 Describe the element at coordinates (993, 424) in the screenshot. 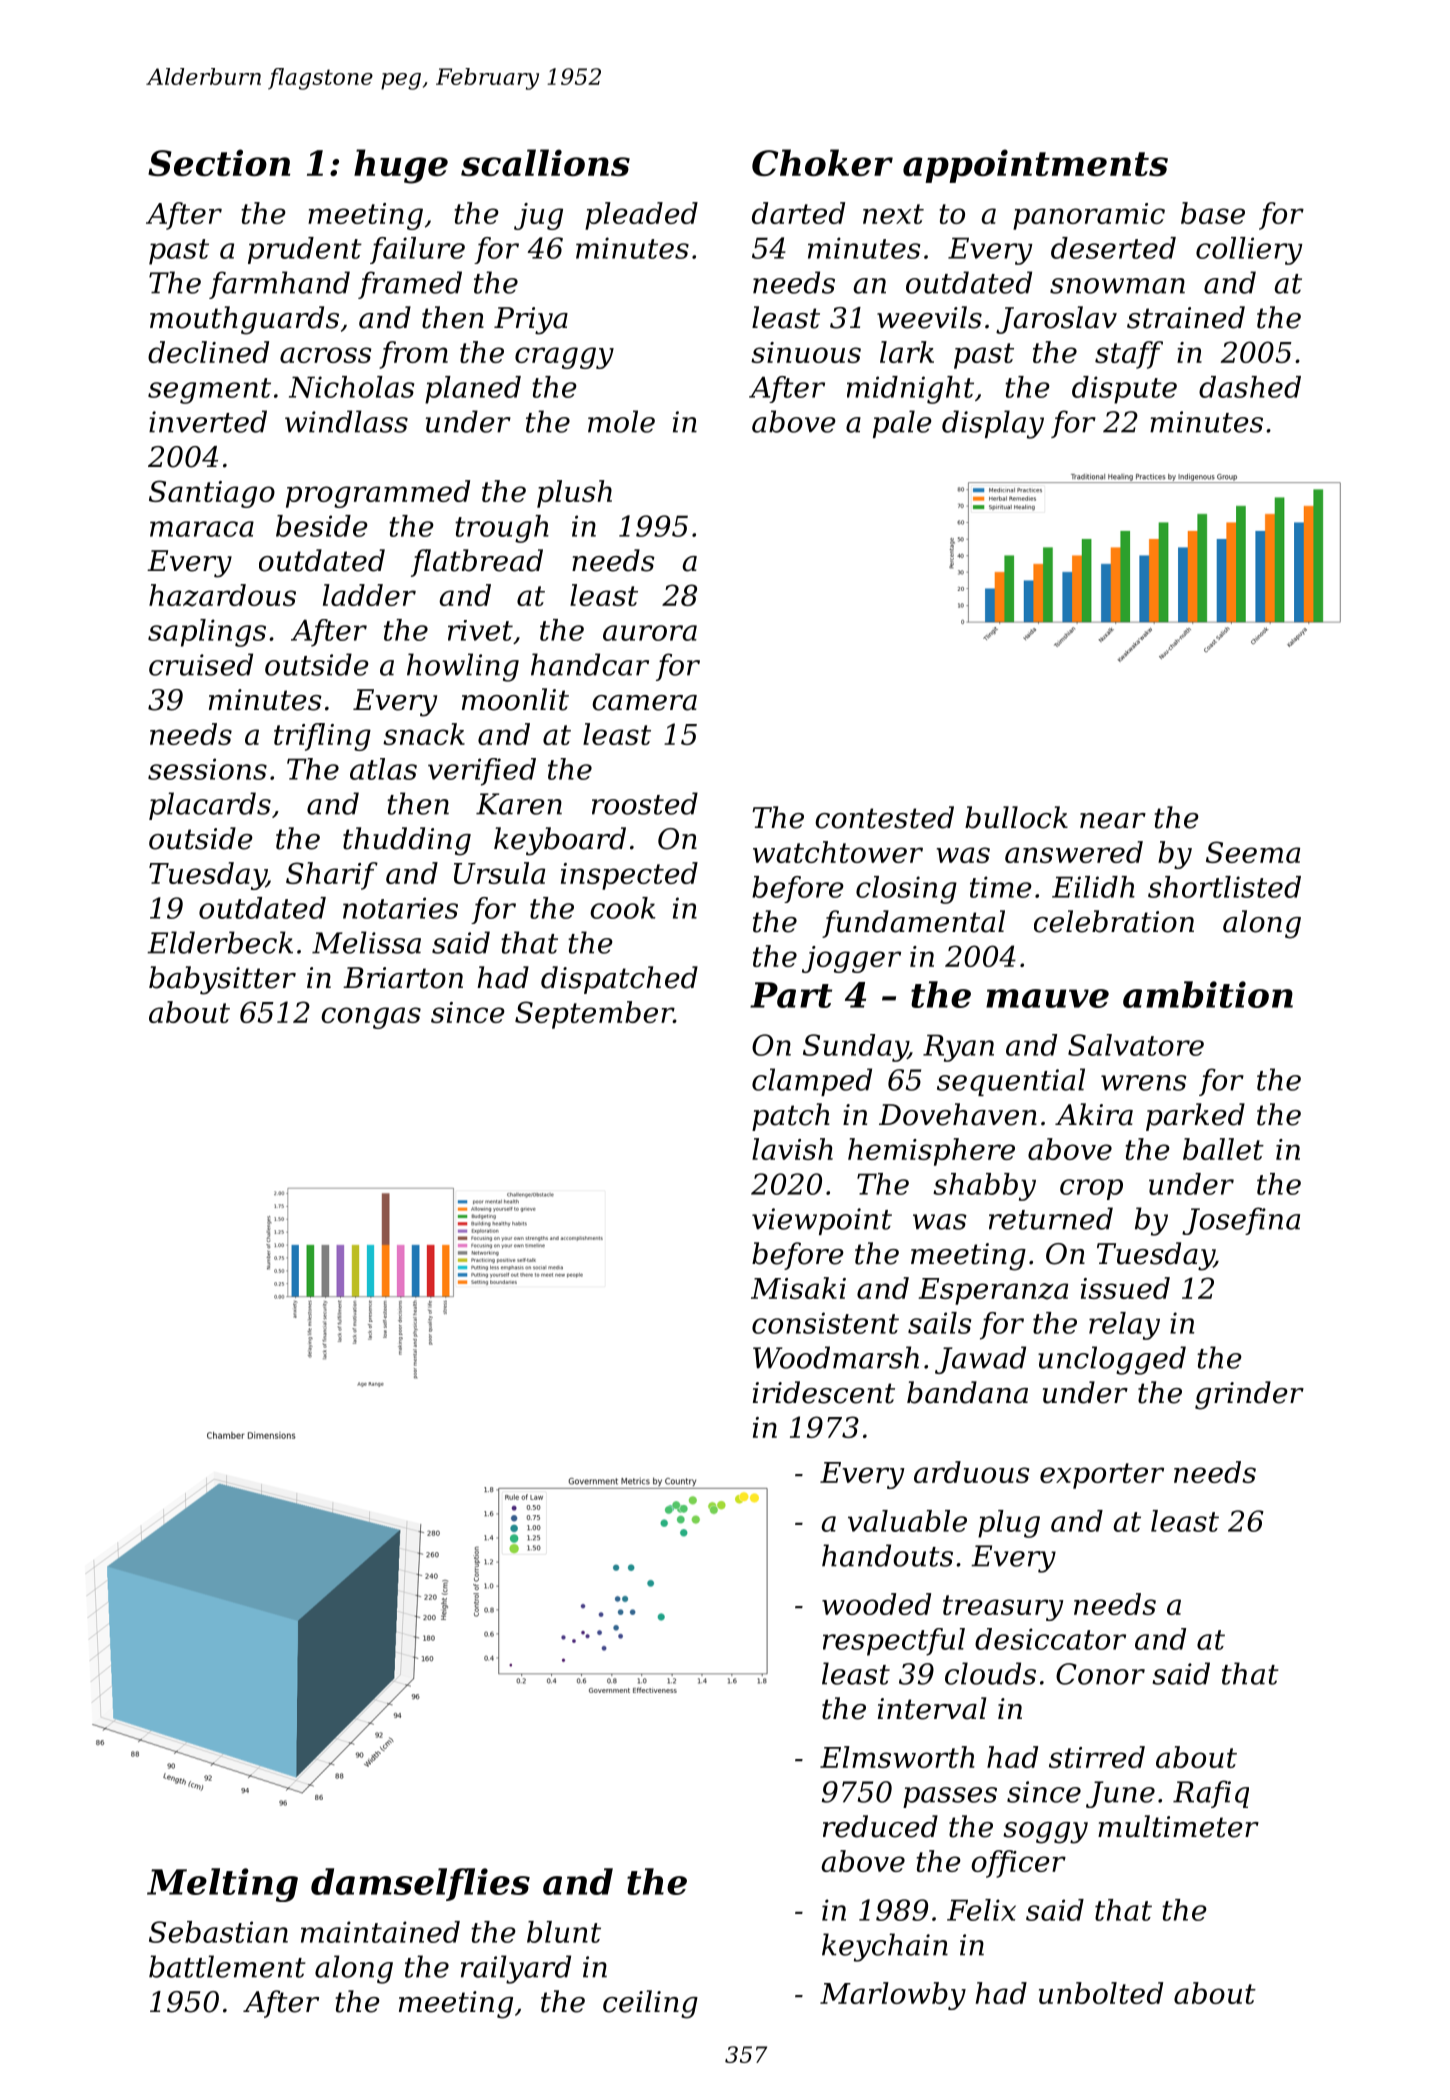

I see `display` at that location.
